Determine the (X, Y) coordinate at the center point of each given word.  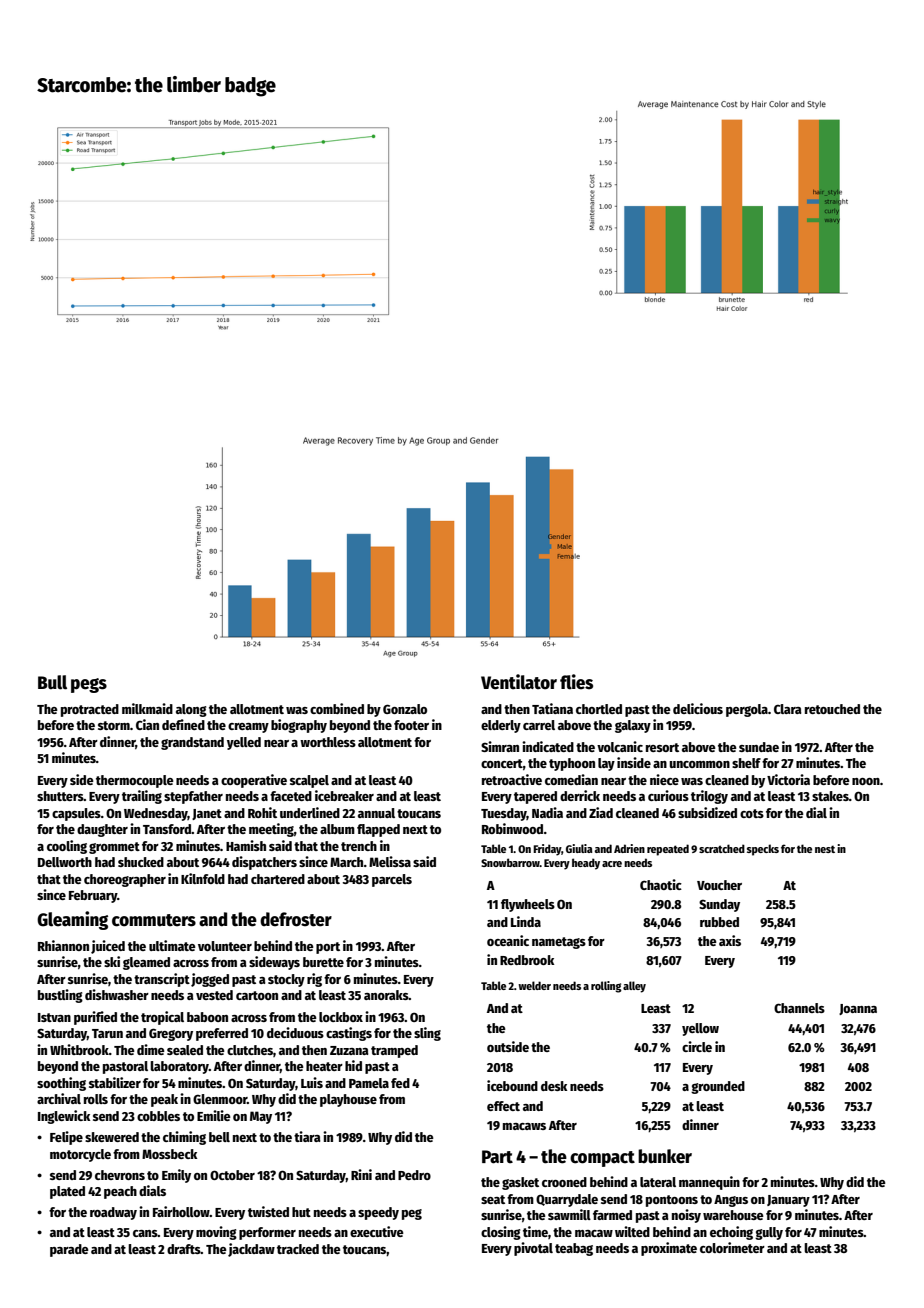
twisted (268, 1211)
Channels (799, 1008)
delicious (698, 708)
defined (183, 724)
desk (554, 1086)
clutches (250, 1050)
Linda (526, 921)
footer (411, 725)
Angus (731, 1201)
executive (377, 1231)
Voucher (719, 885)
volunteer (225, 946)
